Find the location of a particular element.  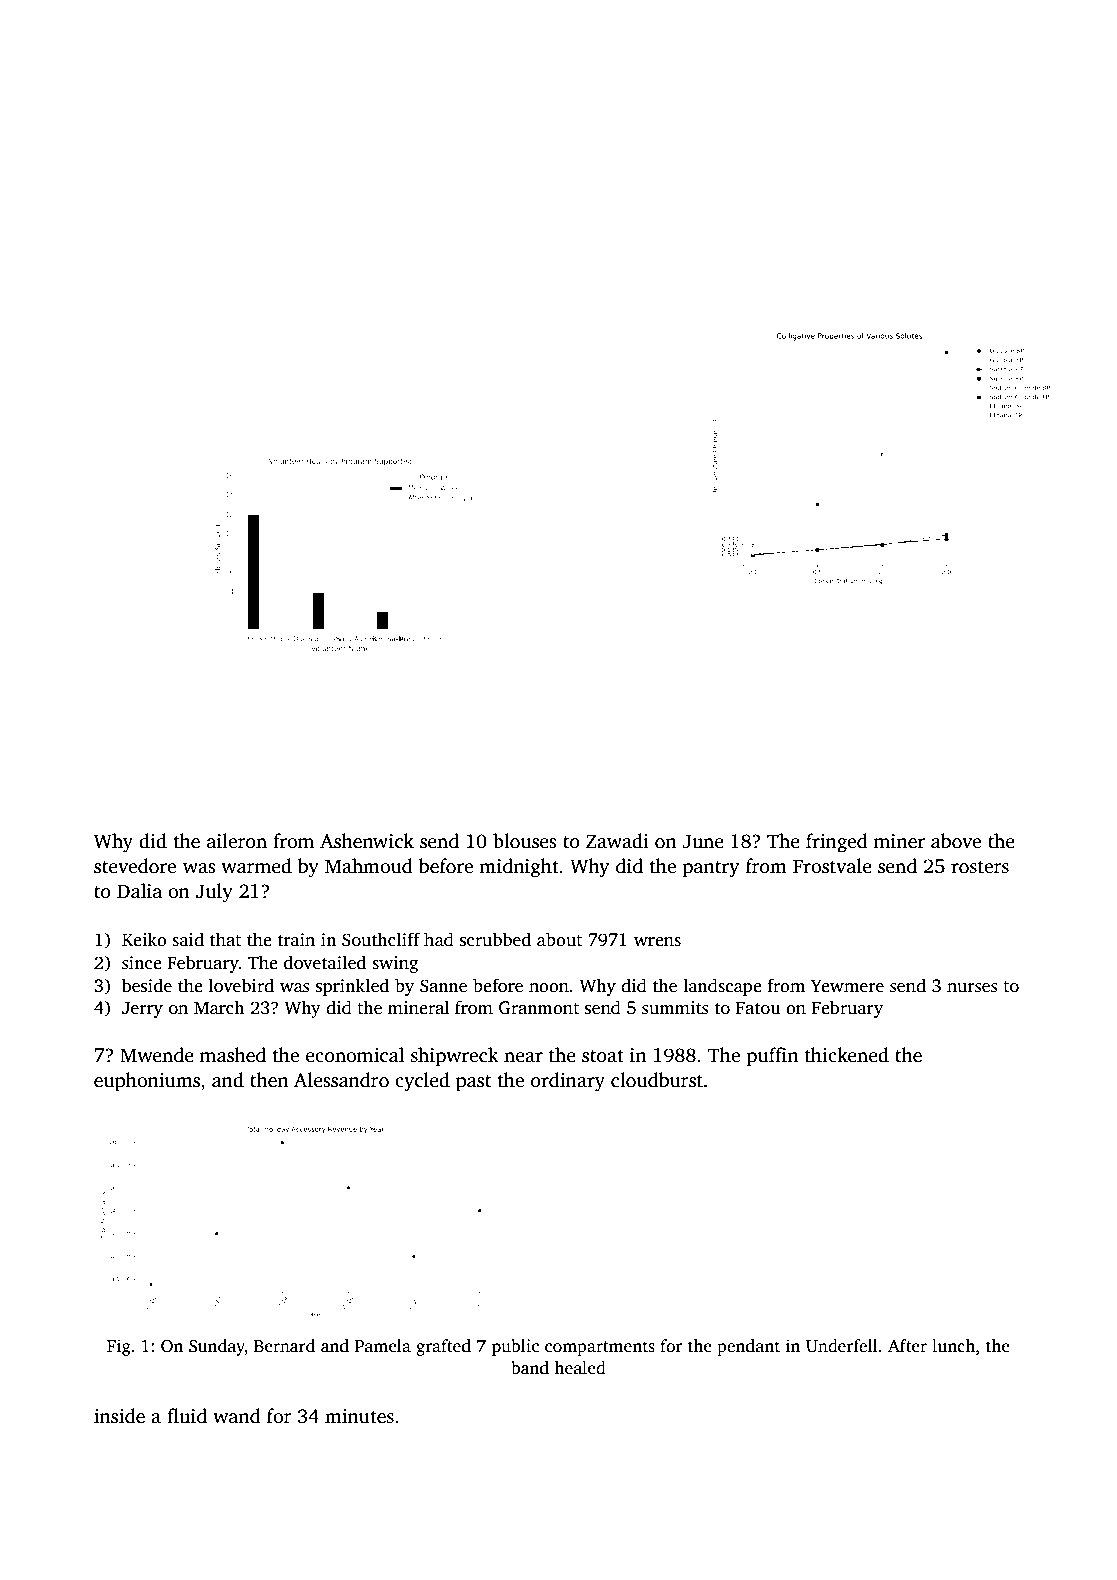

Bernard is located at coordinates (284, 1346).
